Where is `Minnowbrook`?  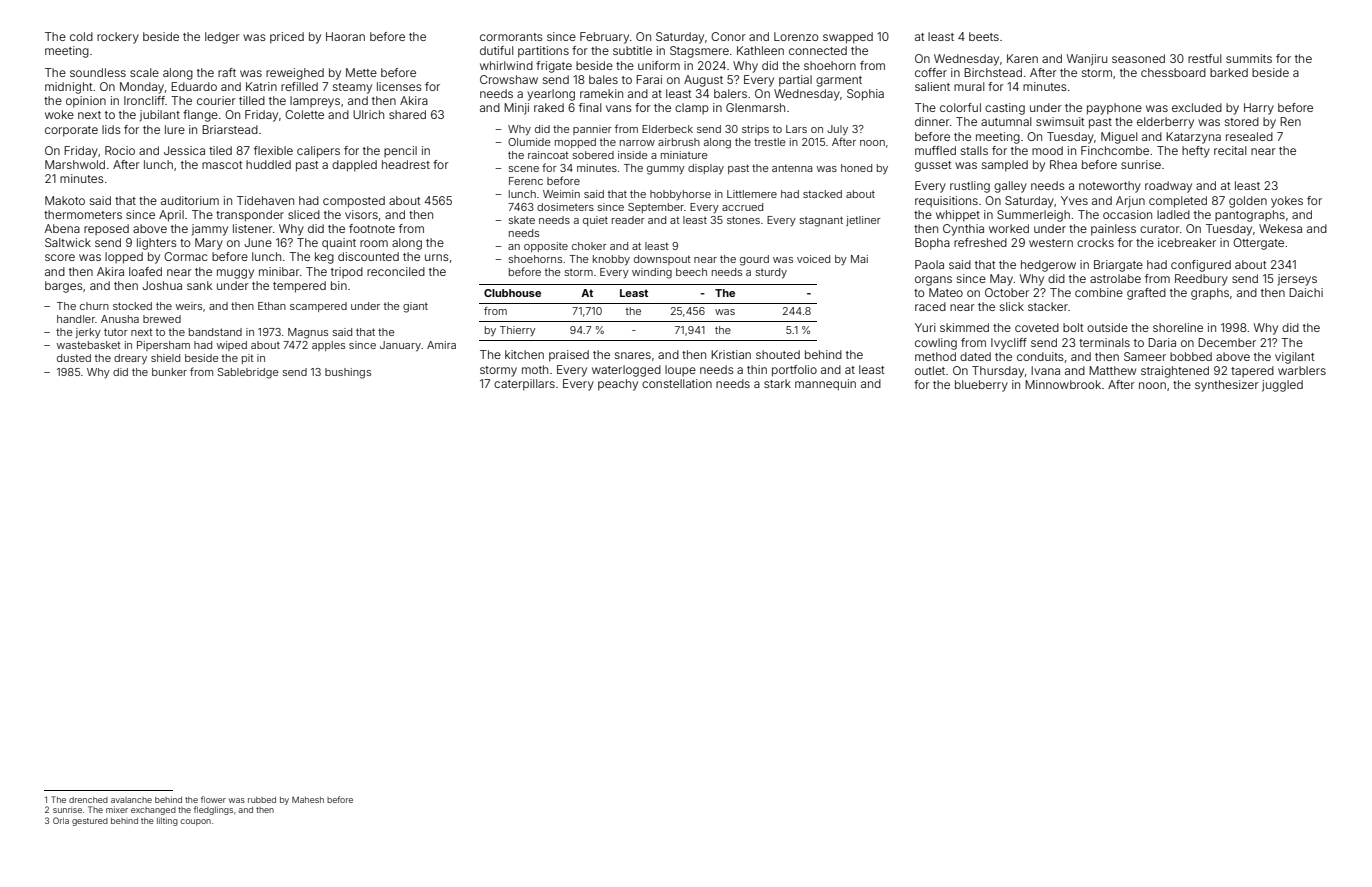
Minnowbrook is located at coordinates (1063, 384).
